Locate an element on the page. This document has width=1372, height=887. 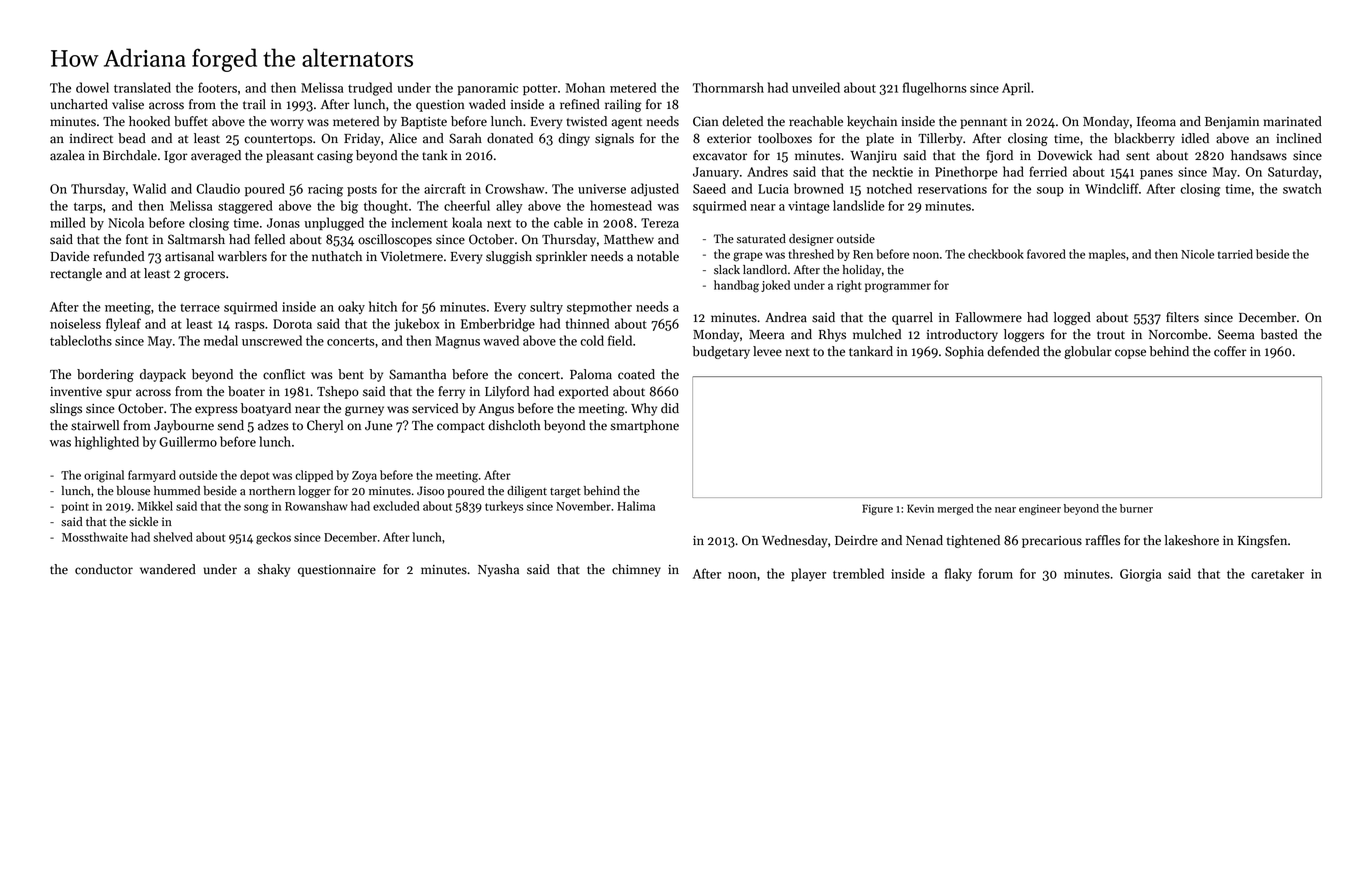
April is located at coordinates (1016, 88).
